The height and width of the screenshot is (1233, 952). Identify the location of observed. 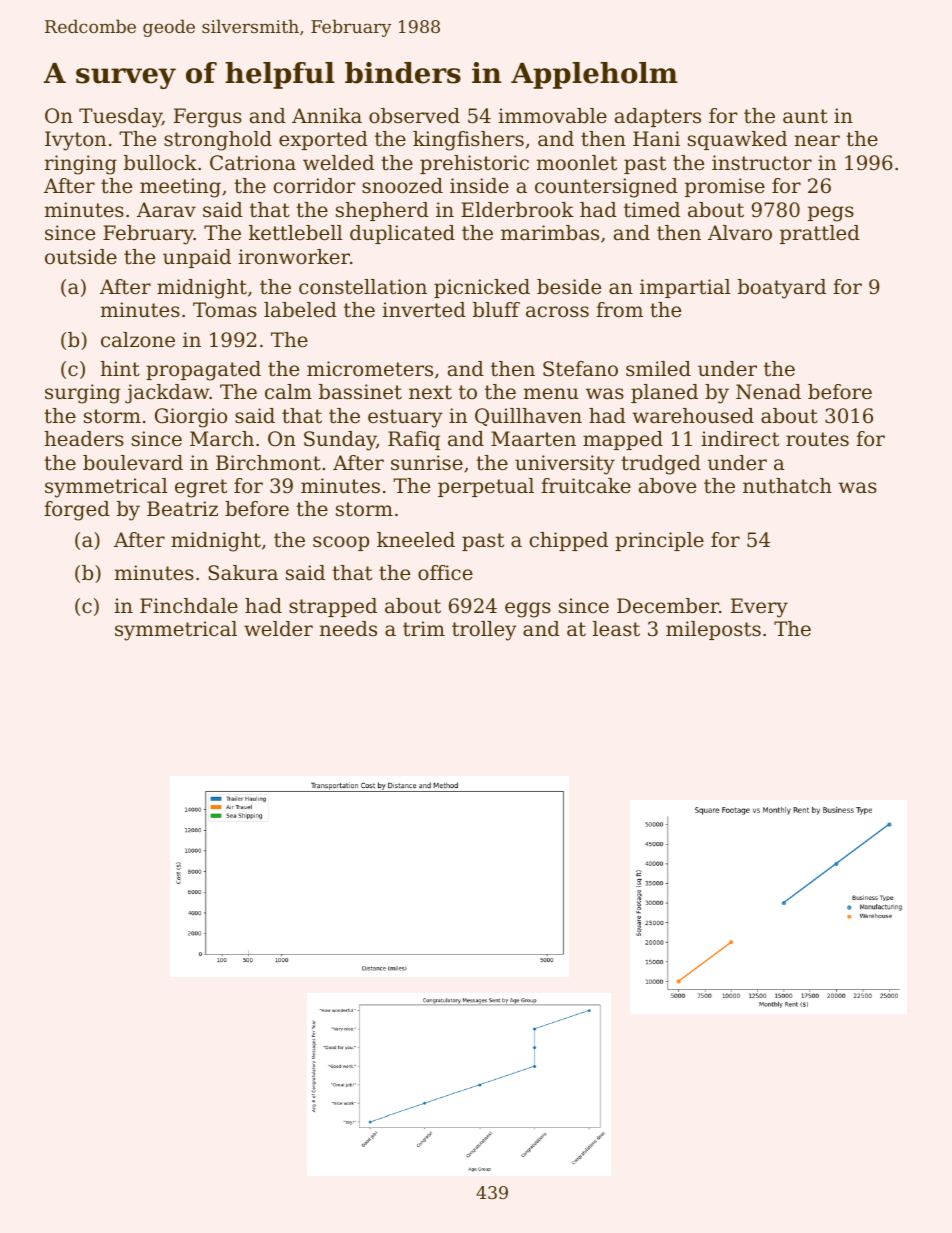
(414, 116).
